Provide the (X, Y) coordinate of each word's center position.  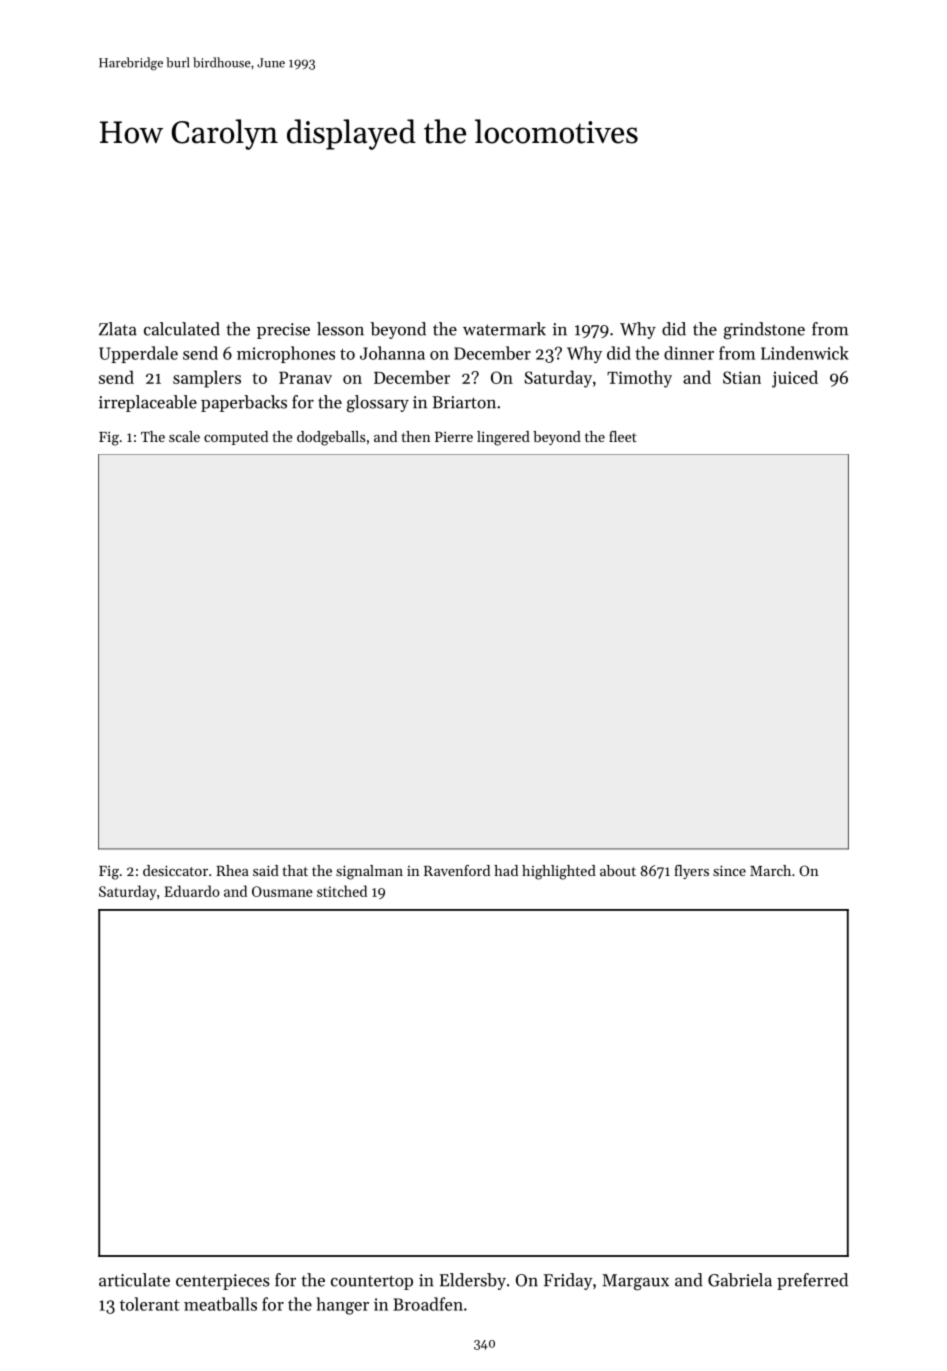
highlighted (559, 872)
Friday (568, 1281)
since (729, 870)
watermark (504, 329)
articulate (134, 1280)
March (770, 870)
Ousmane (282, 891)
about (618, 870)
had (506, 870)
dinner (689, 353)
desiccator (175, 870)
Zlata (118, 329)
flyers (691, 872)
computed (236, 438)
